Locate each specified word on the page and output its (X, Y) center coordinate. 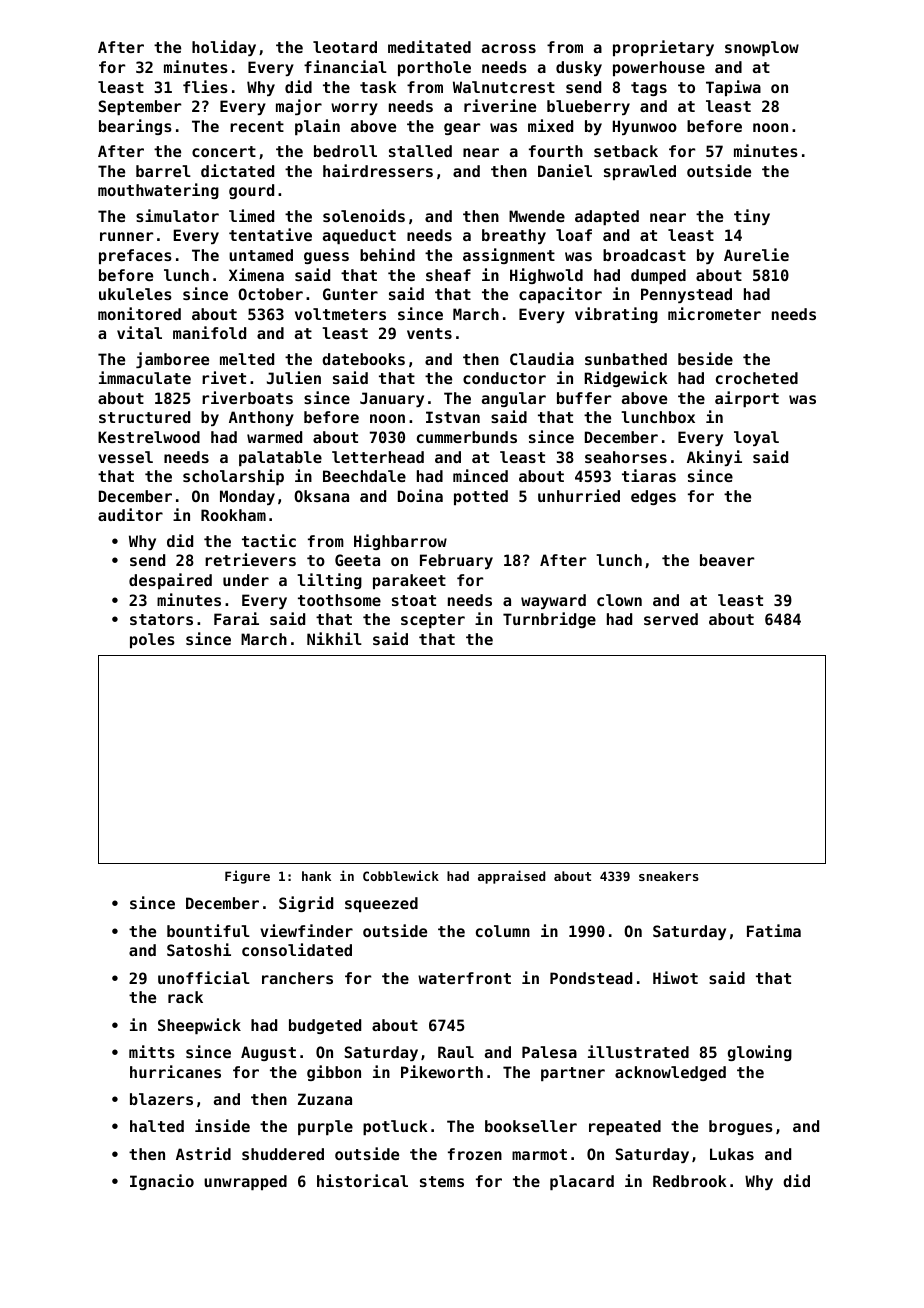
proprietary (663, 48)
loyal (756, 438)
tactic (269, 540)
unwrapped (245, 1182)
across (509, 48)
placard (582, 1182)
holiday (224, 48)
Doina (420, 495)
